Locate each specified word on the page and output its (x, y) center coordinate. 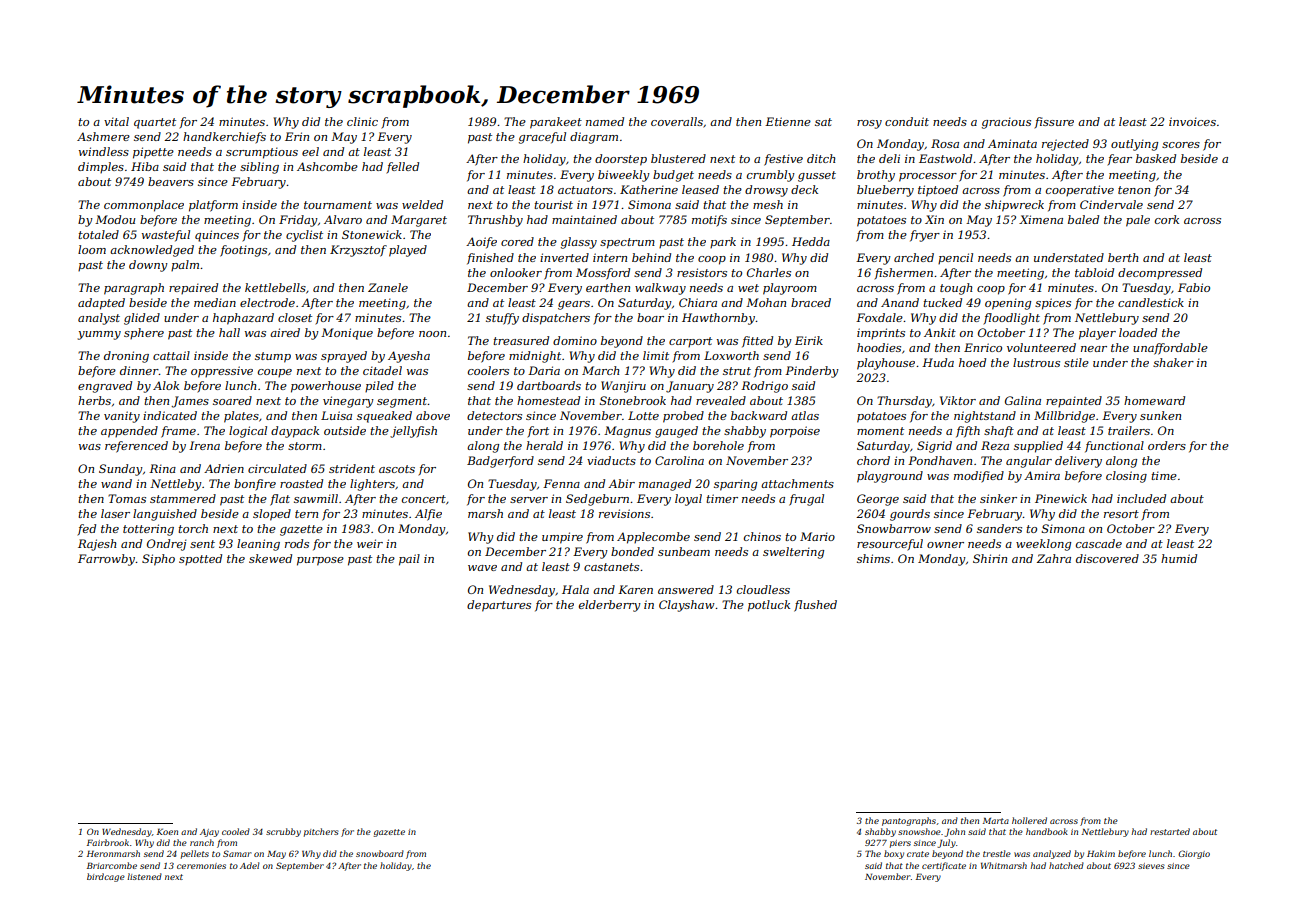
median (215, 302)
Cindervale (1111, 204)
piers (900, 844)
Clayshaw (687, 606)
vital (116, 121)
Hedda (811, 241)
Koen (167, 832)
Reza (995, 445)
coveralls (677, 121)
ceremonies (201, 866)
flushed (815, 606)
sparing (735, 485)
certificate (944, 866)
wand (116, 483)
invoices (1192, 121)
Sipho (158, 560)
